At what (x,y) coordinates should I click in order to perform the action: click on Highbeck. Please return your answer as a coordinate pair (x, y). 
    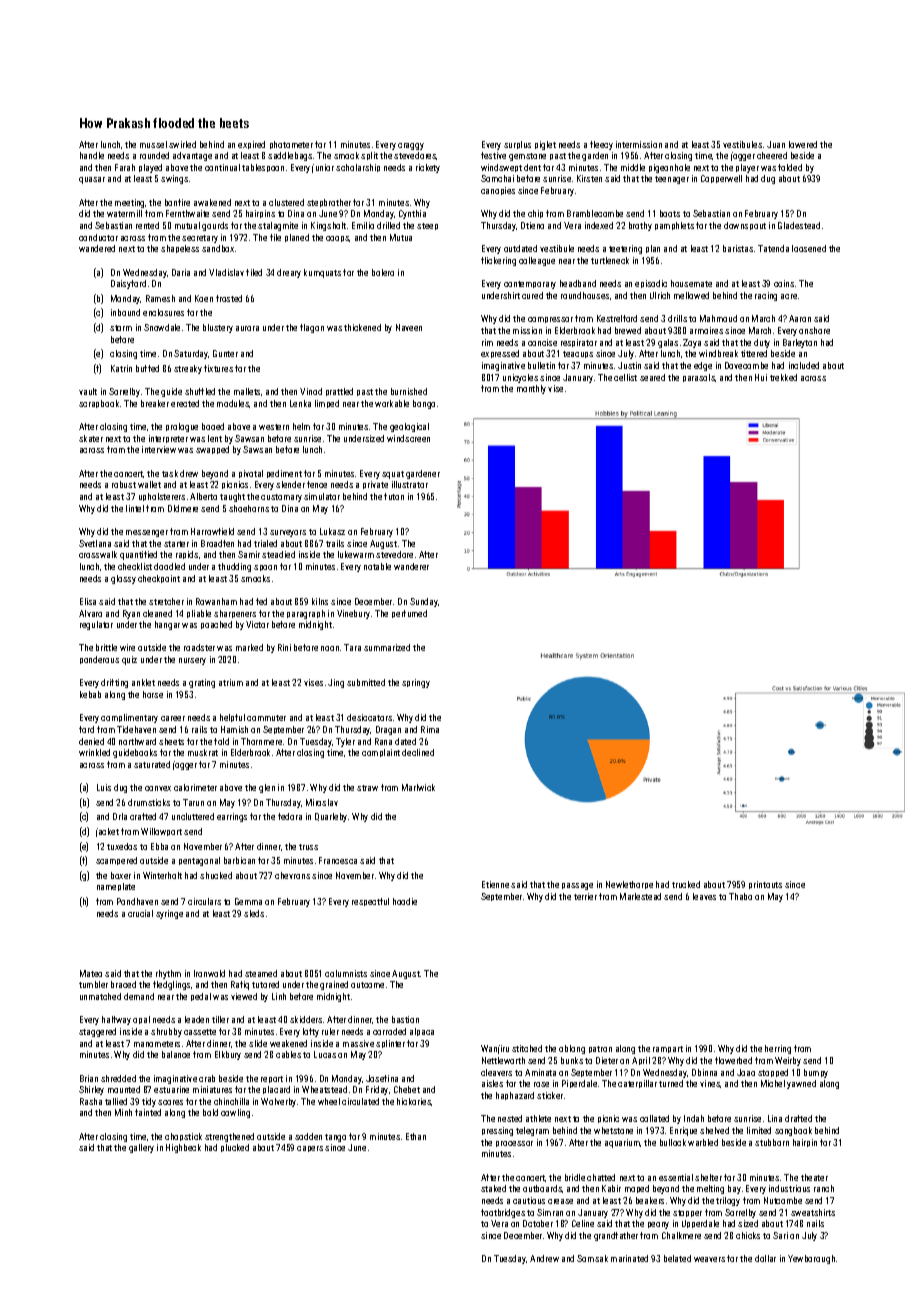
    Looking at the image, I should click on (183, 1148).
